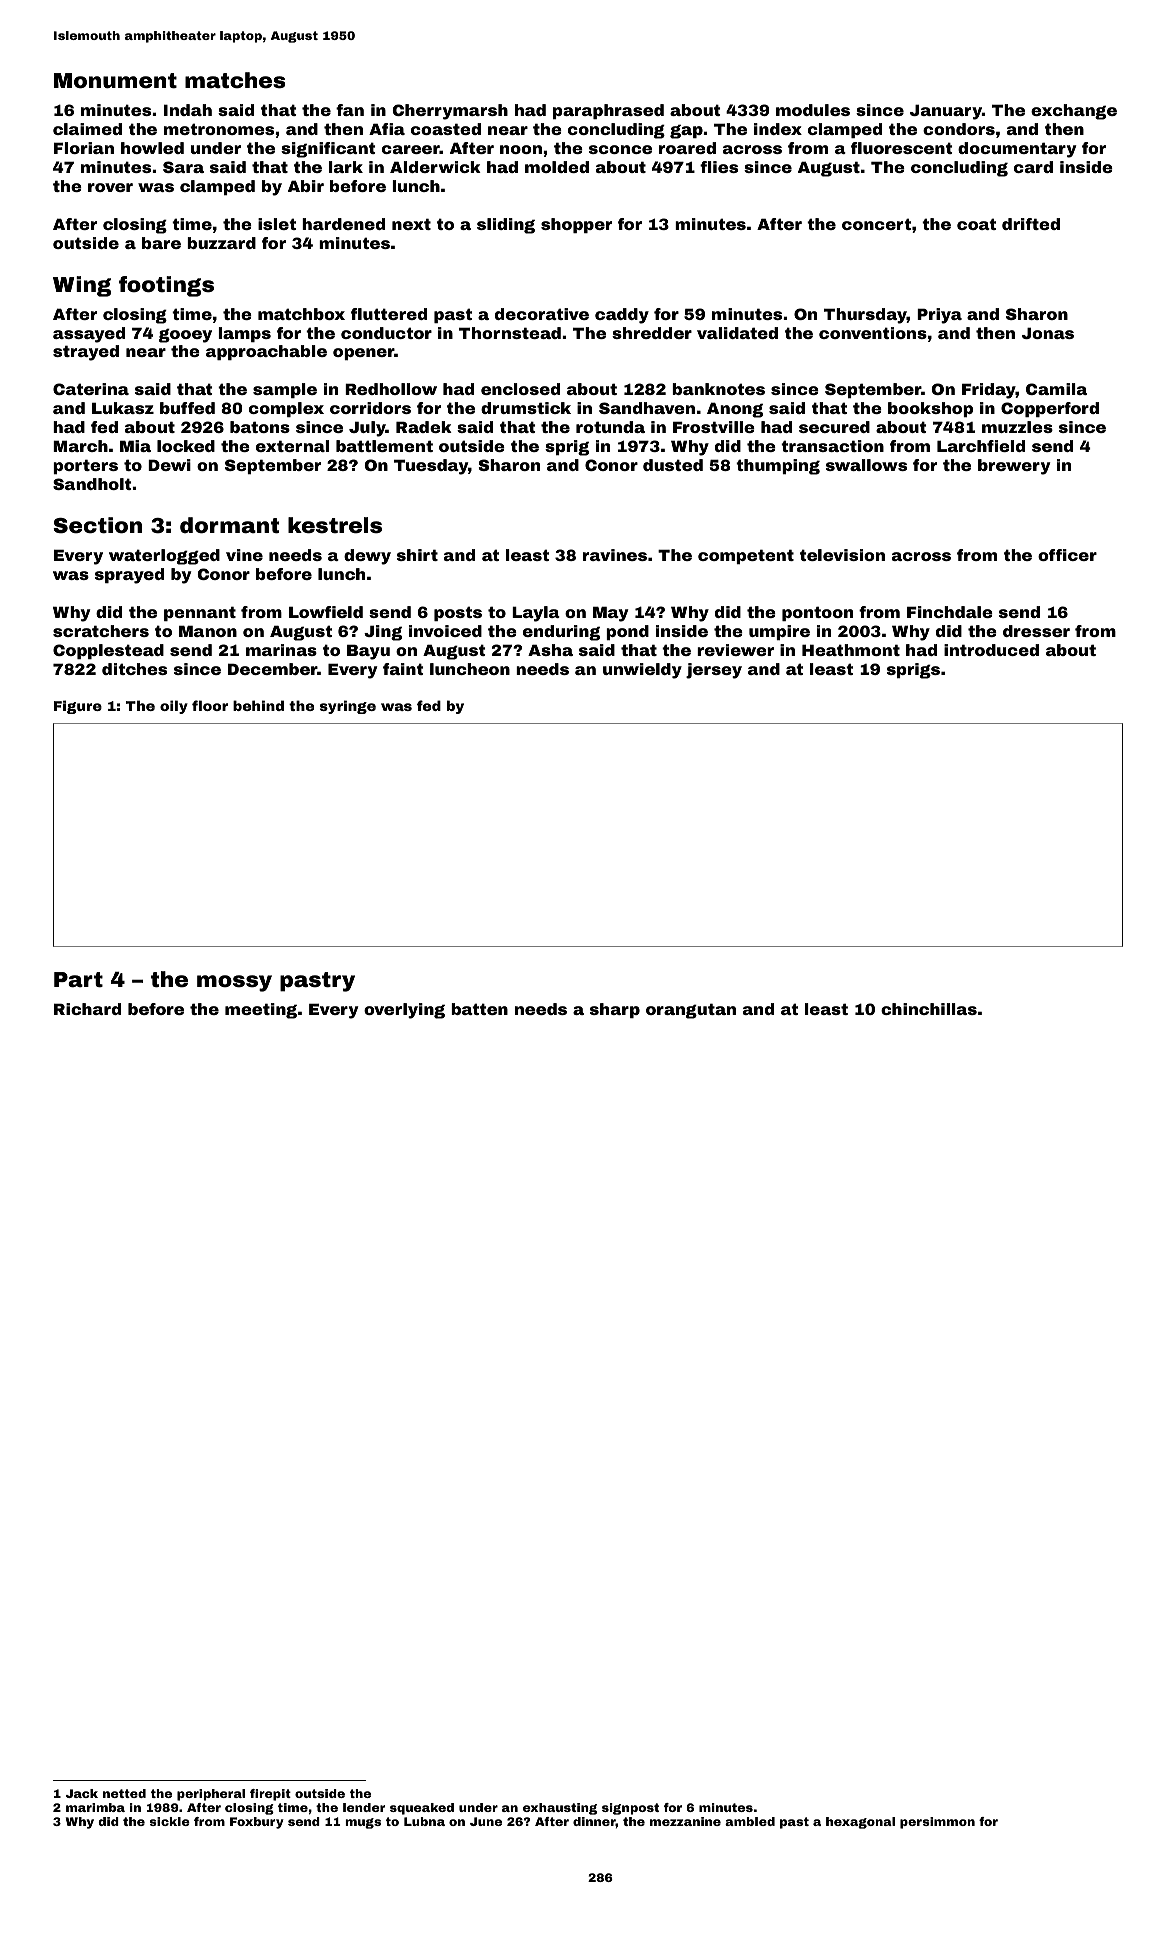  I want to click on Jack, so click(82, 1793).
